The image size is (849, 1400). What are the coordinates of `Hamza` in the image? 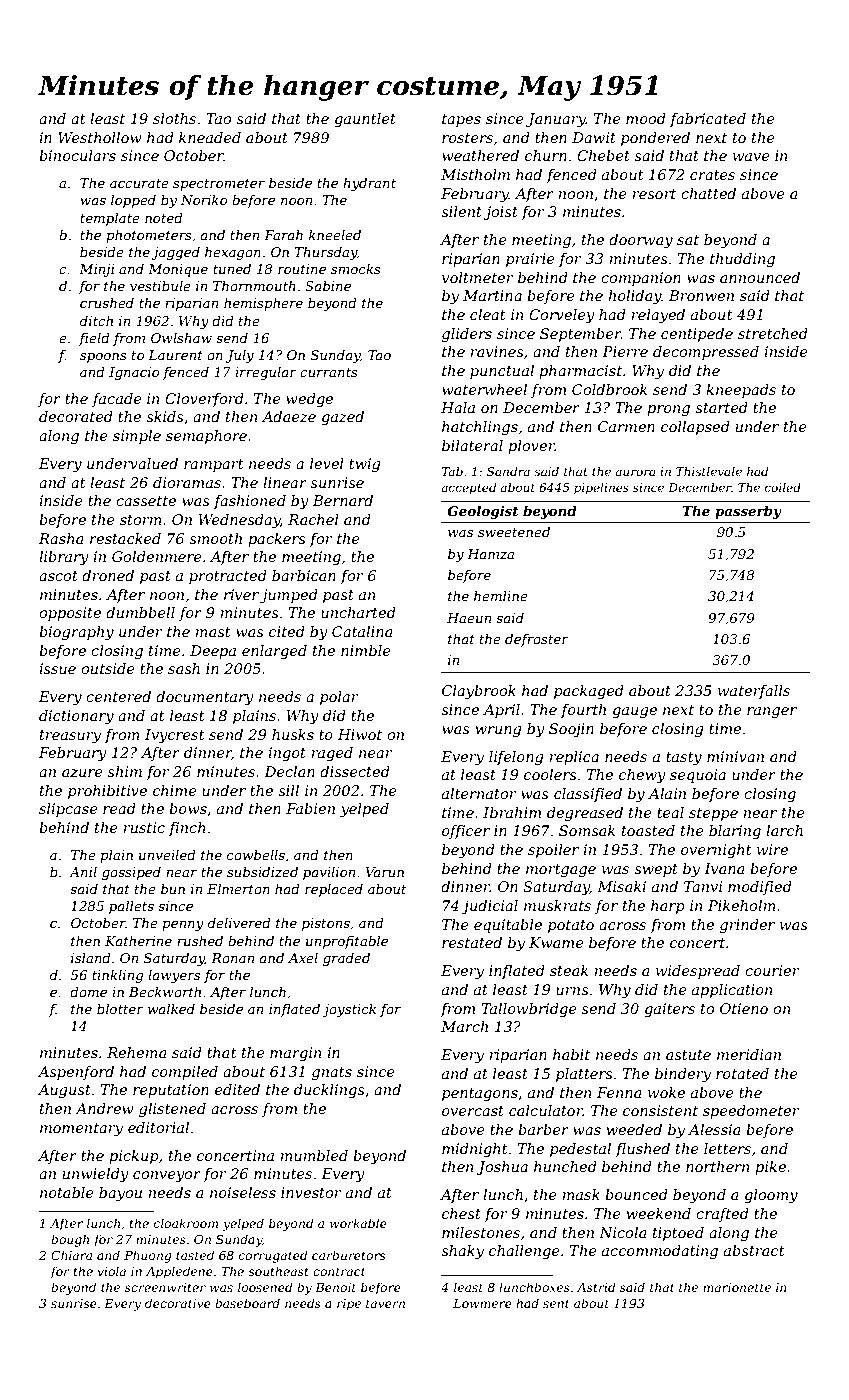 It's located at (490, 554).
